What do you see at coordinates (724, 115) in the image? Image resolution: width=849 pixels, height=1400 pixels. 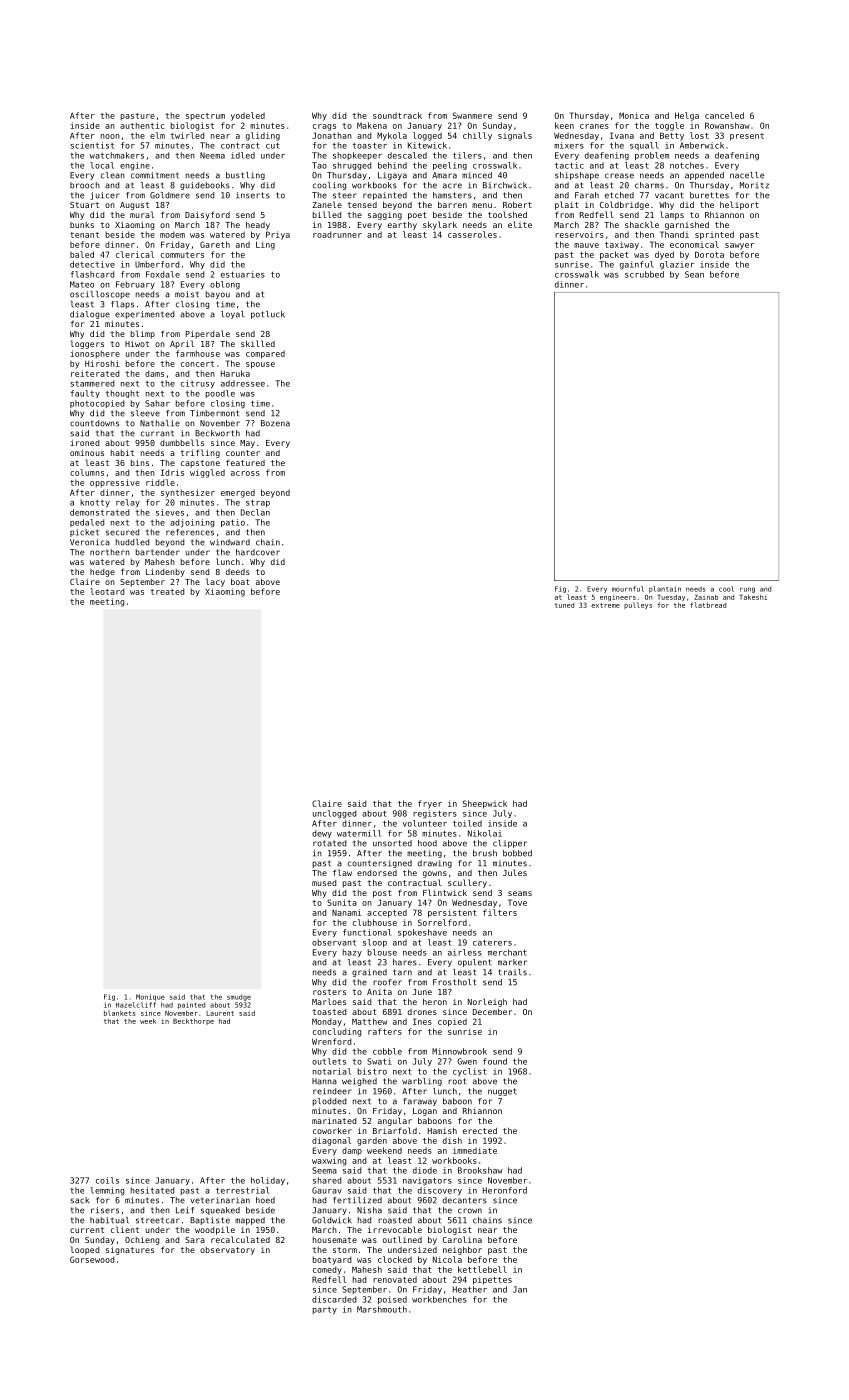 I see `canceled` at bounding box center [724, 115].
